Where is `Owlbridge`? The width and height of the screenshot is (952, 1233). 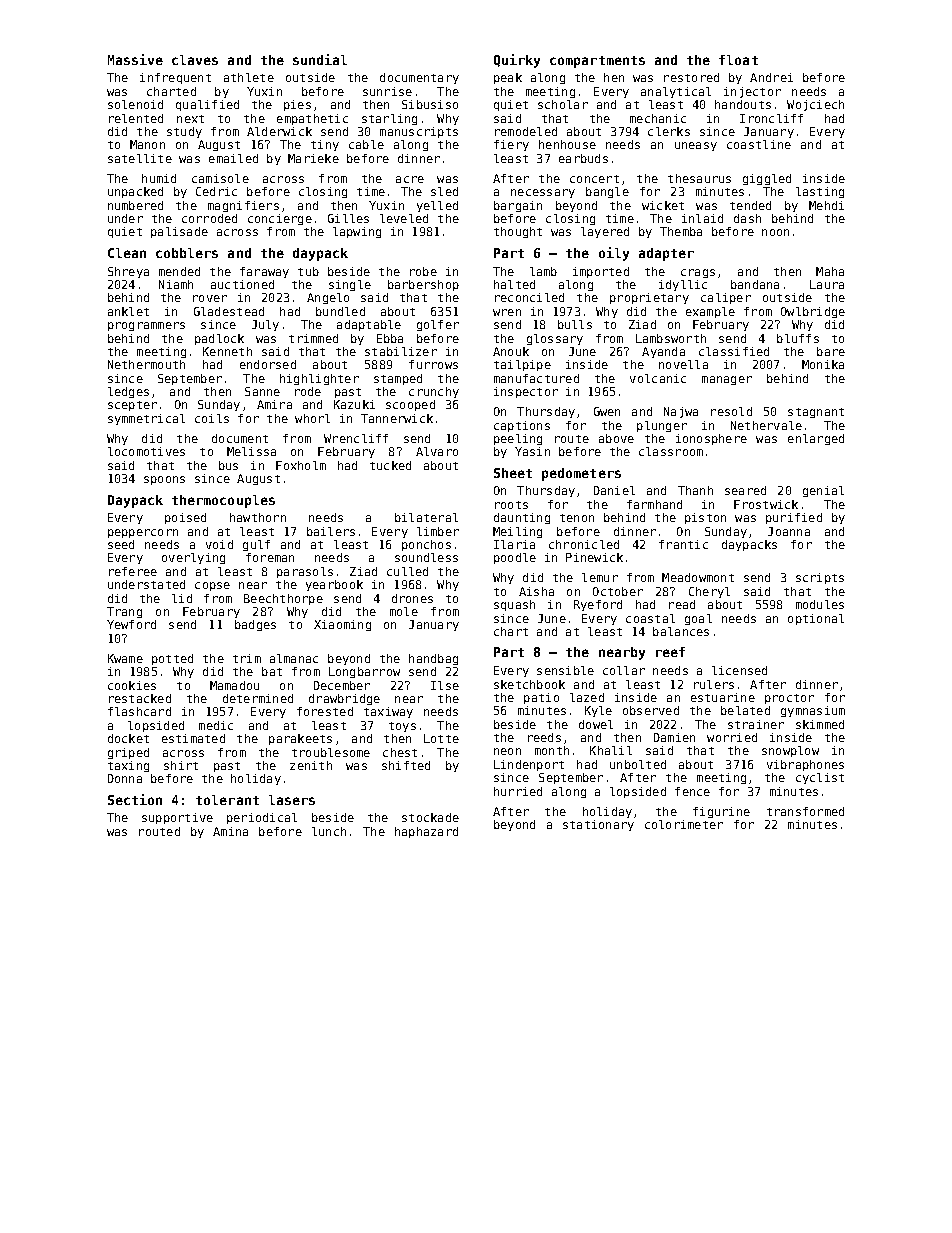 Owlbridge is located at coordinates (813, 312).
